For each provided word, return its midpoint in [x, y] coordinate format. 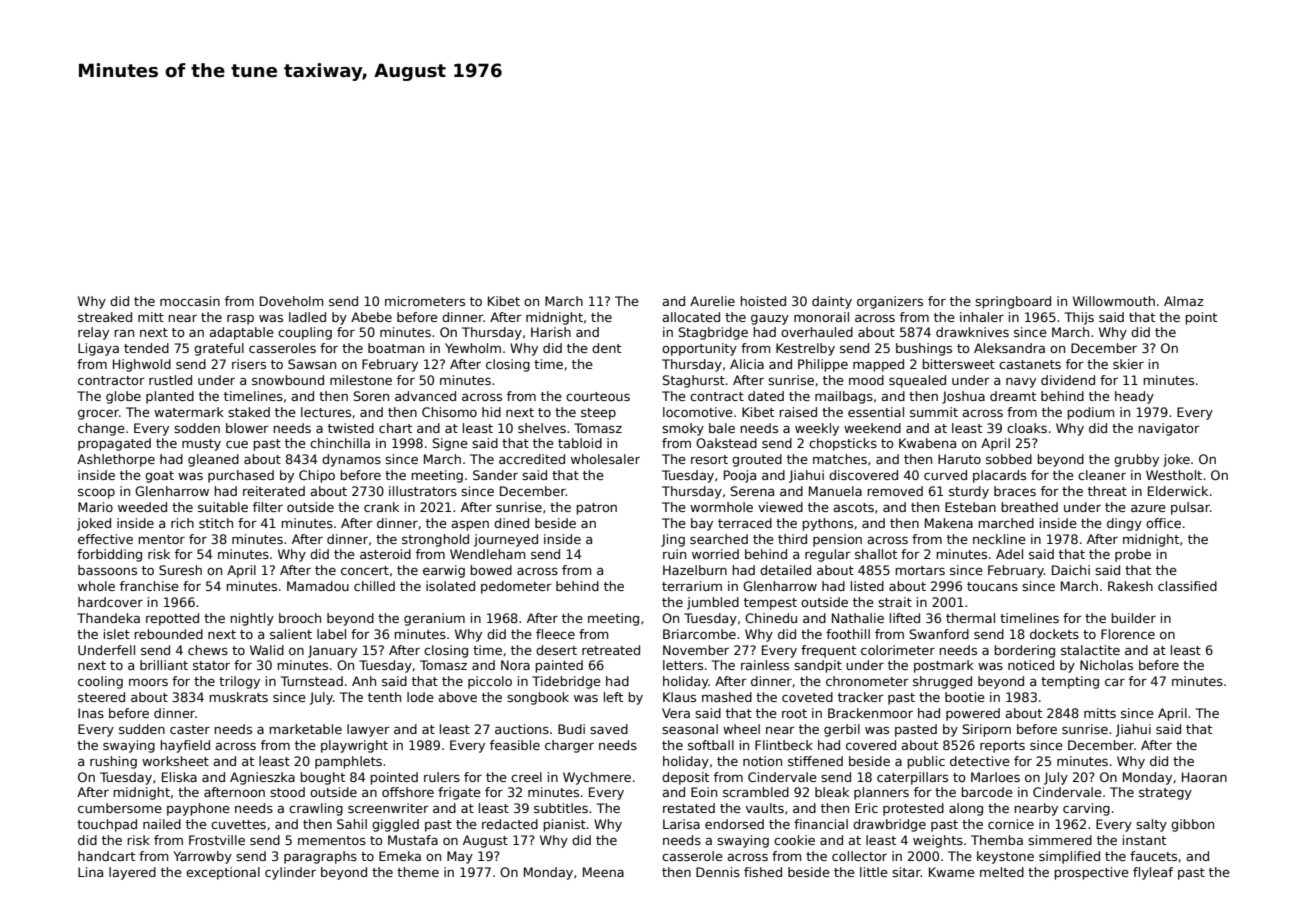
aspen [470, 525]
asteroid [385, 554]
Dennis [718, 872]
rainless [765, 665]
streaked [105, 317]
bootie [965, 697]
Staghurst [694, 381]
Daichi [1071, 570]
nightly [252, 619]
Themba [997, 840]
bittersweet [958, 364]
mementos [332, 840]
